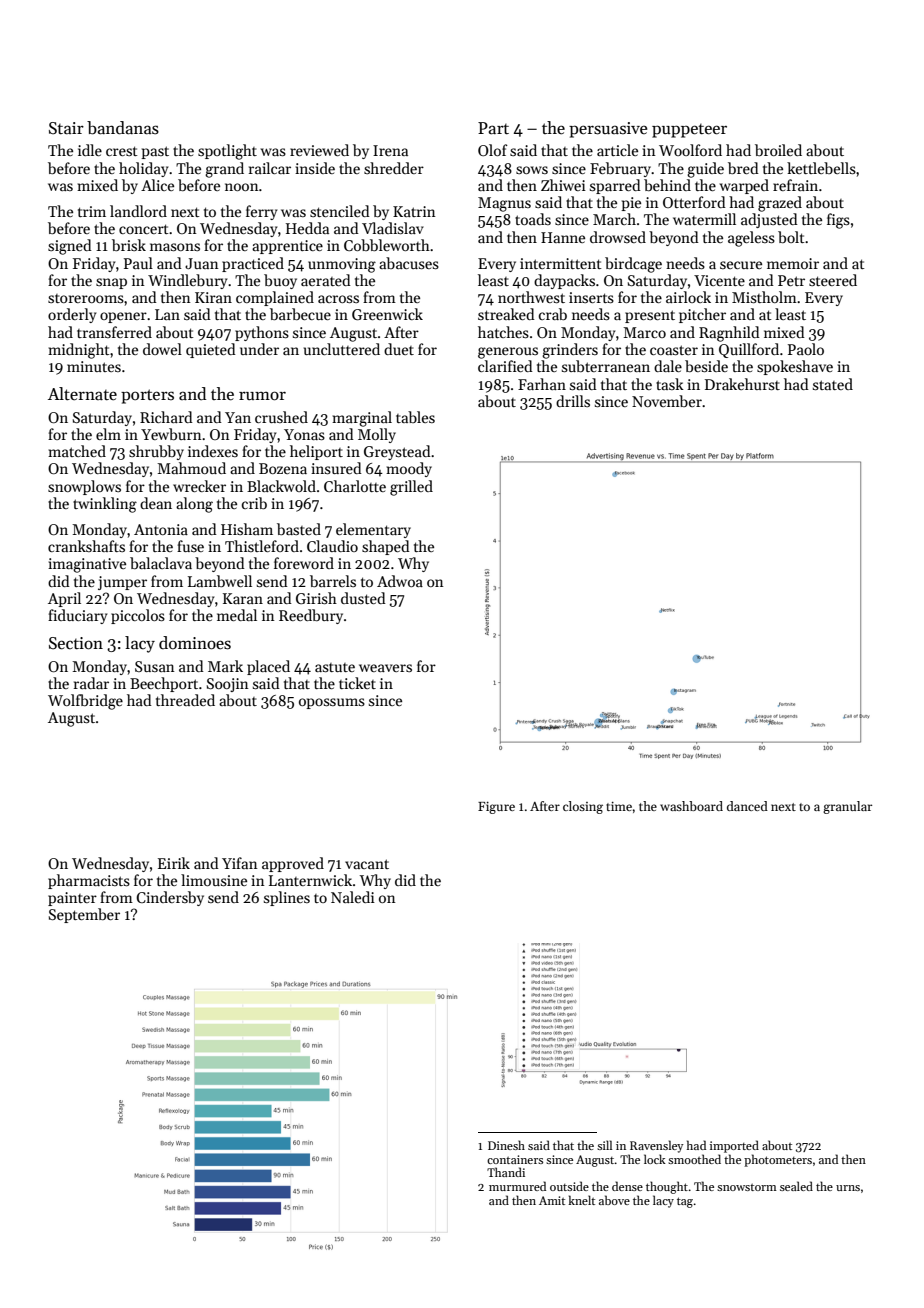 The height and width of the screenshot is (1308, 924). What do you see at coordinates (848, 1188) in the screenshot?
I see `urns` at bounding box center [848, 1188].
